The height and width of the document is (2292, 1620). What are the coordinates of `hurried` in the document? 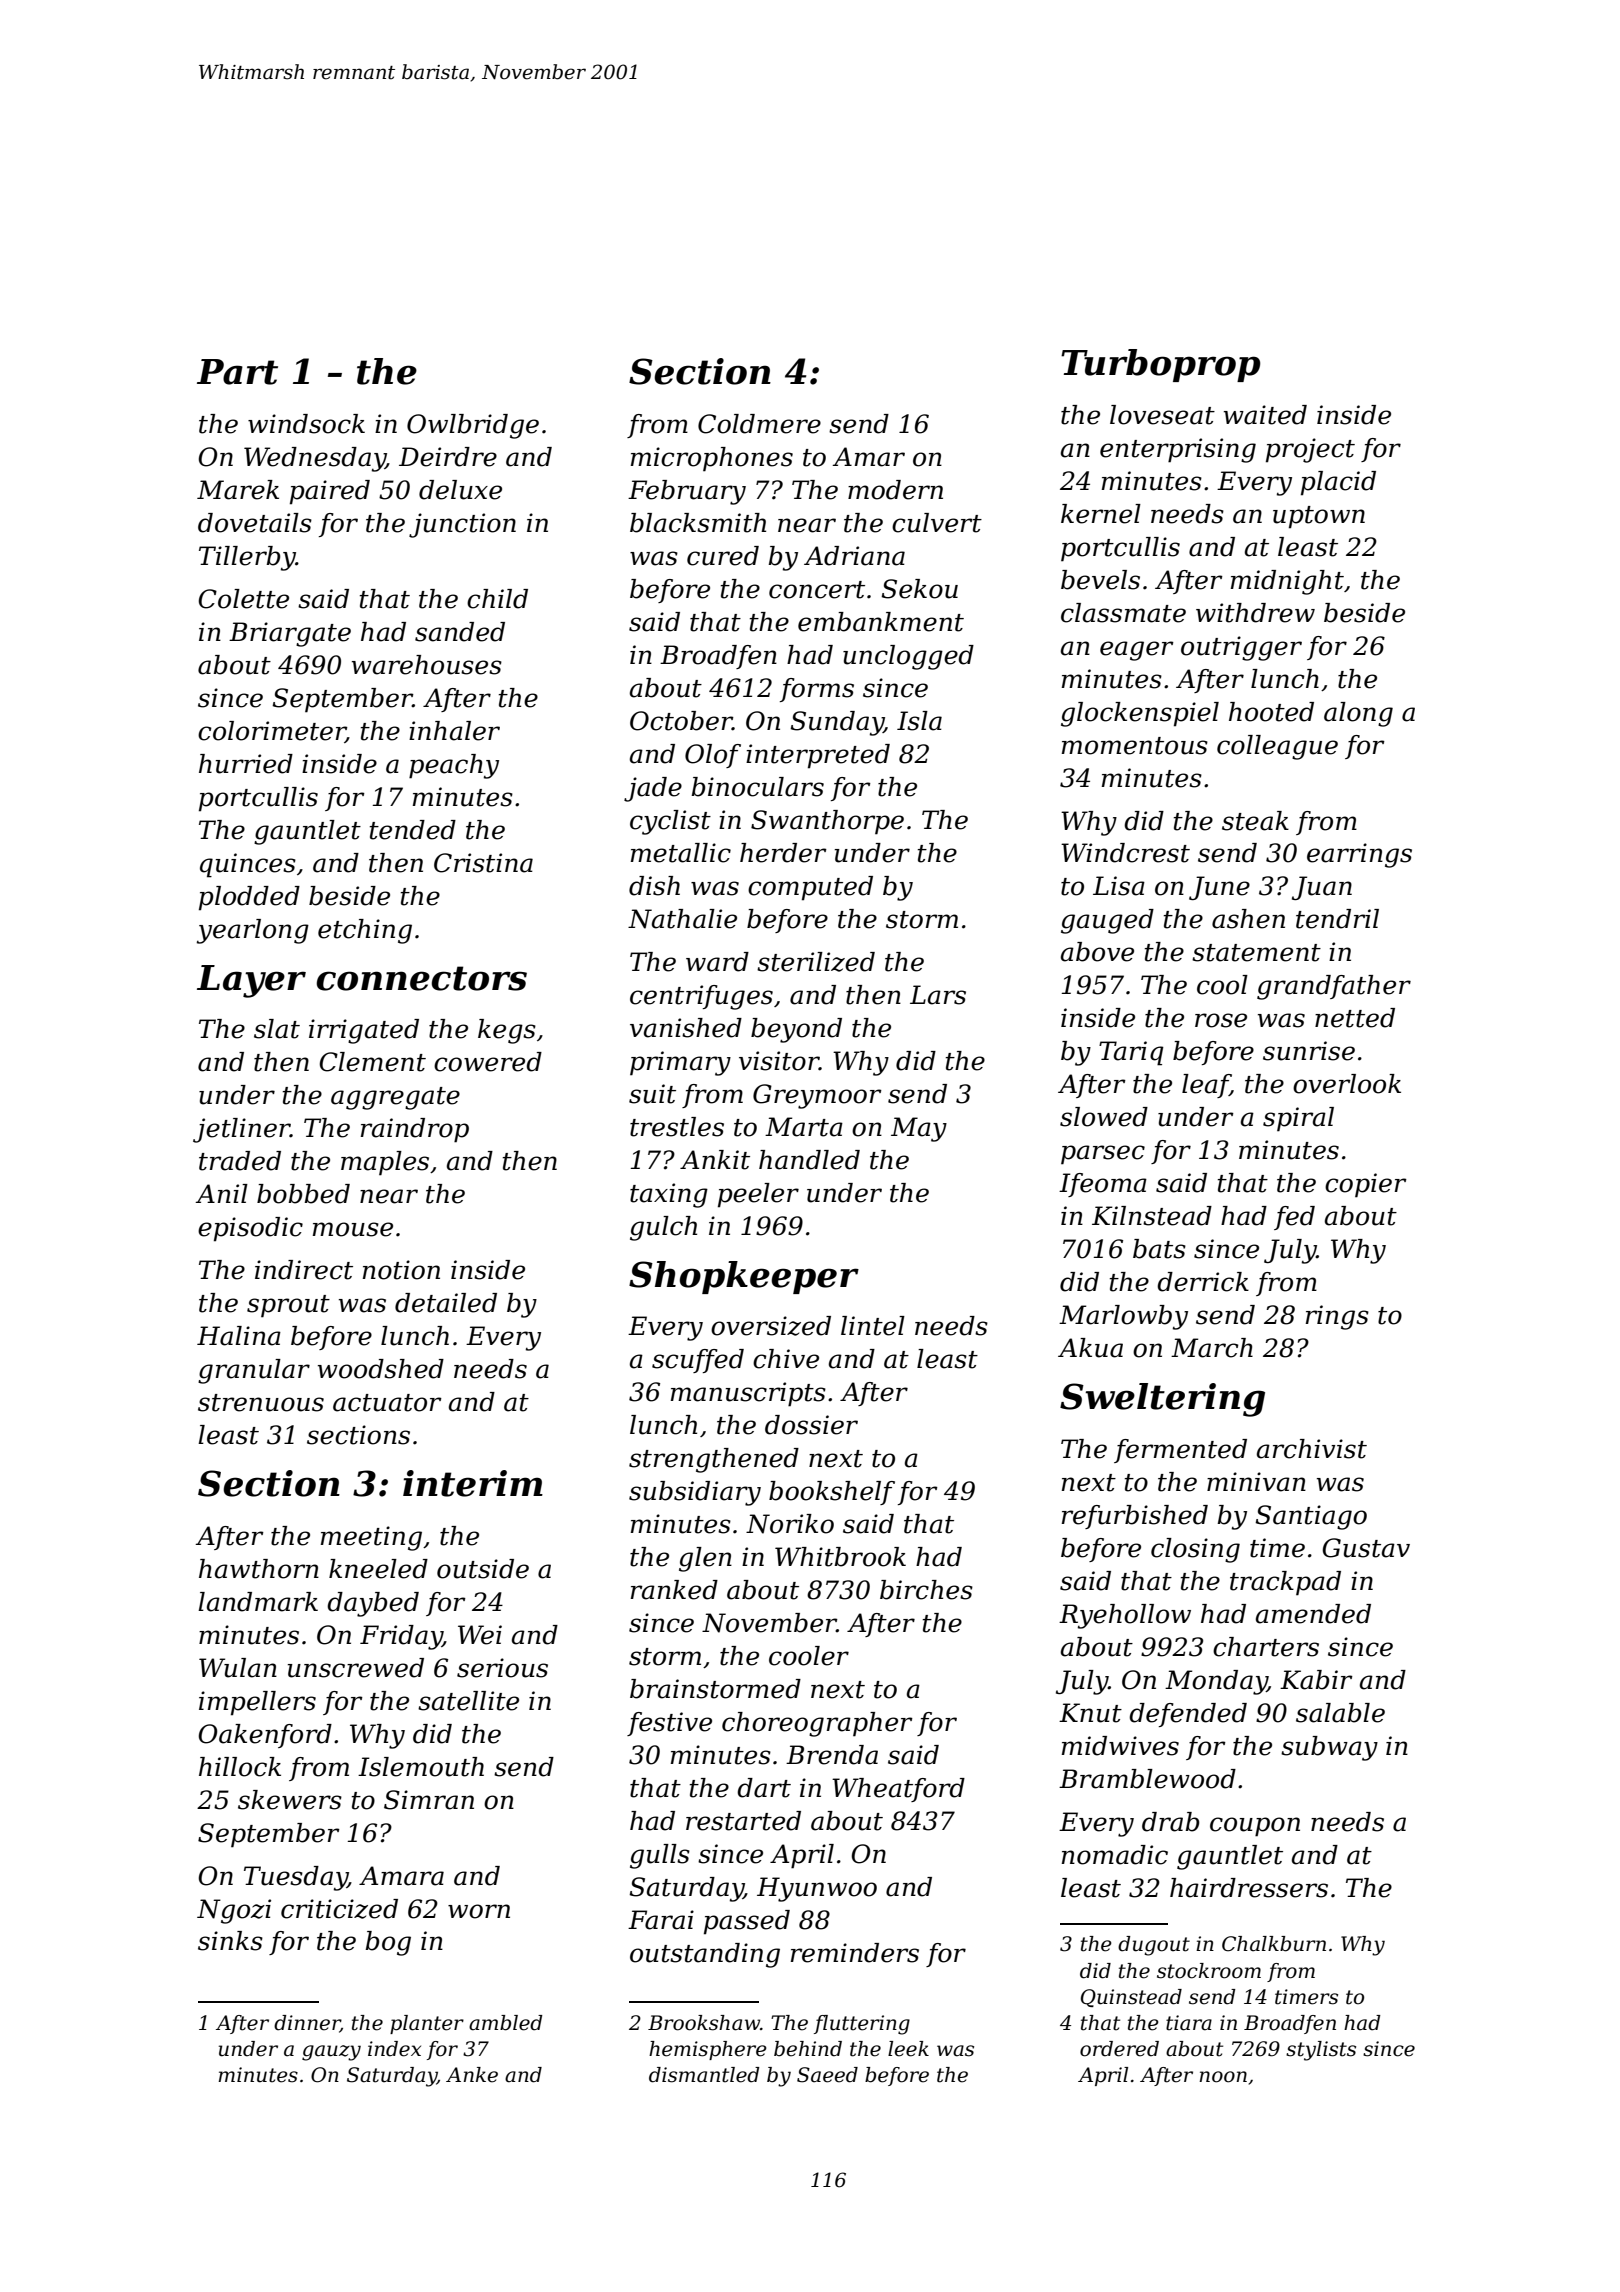 It's located at (246, 764).
